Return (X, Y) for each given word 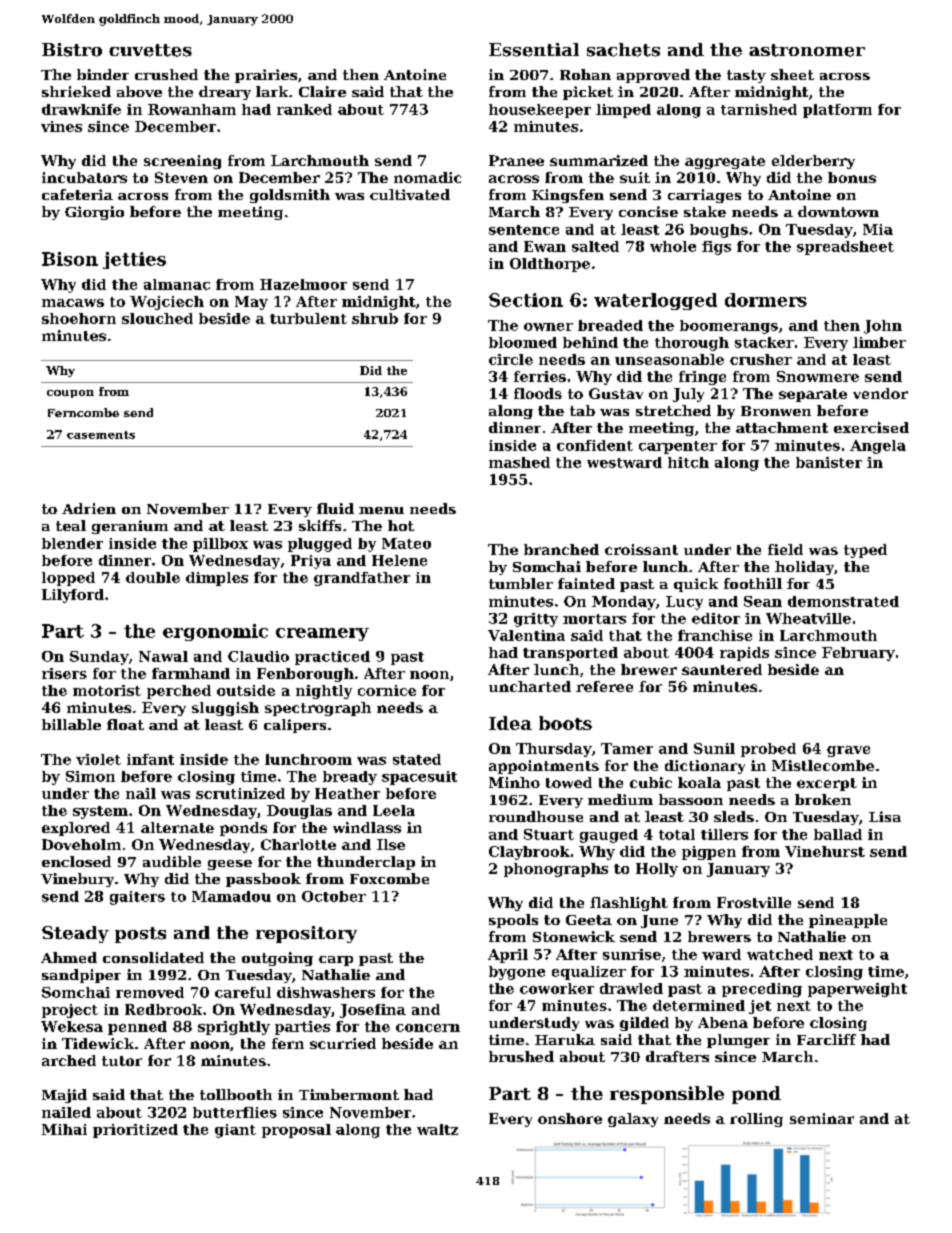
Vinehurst (825, 851)
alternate (177, 827)
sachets (623, 50)
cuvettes (150, 50)
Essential (534, 50)
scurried (343, 1043)
